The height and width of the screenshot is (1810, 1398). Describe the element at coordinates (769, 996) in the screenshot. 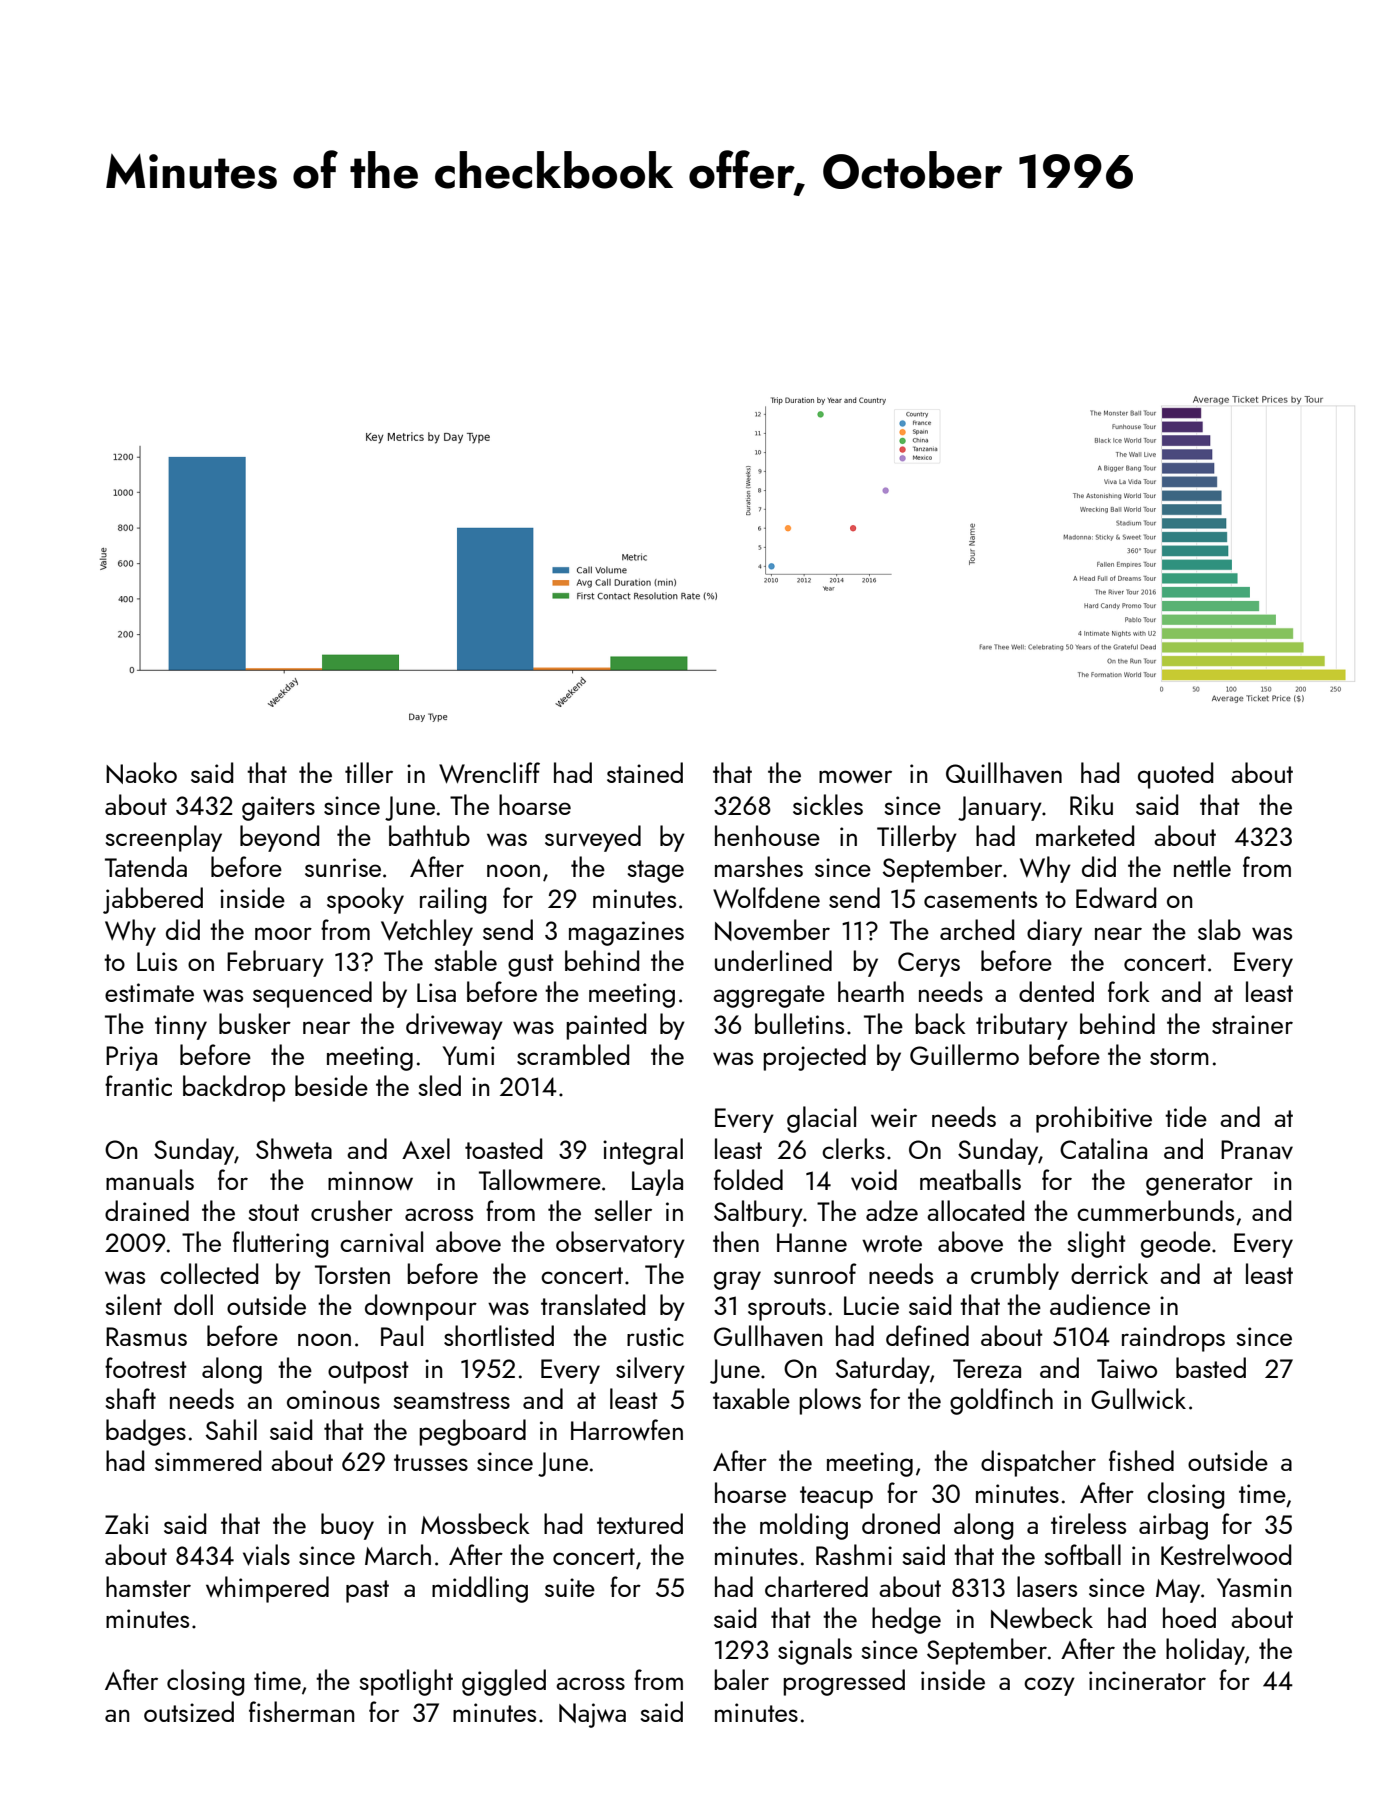

I see `aggregate` at that location.
